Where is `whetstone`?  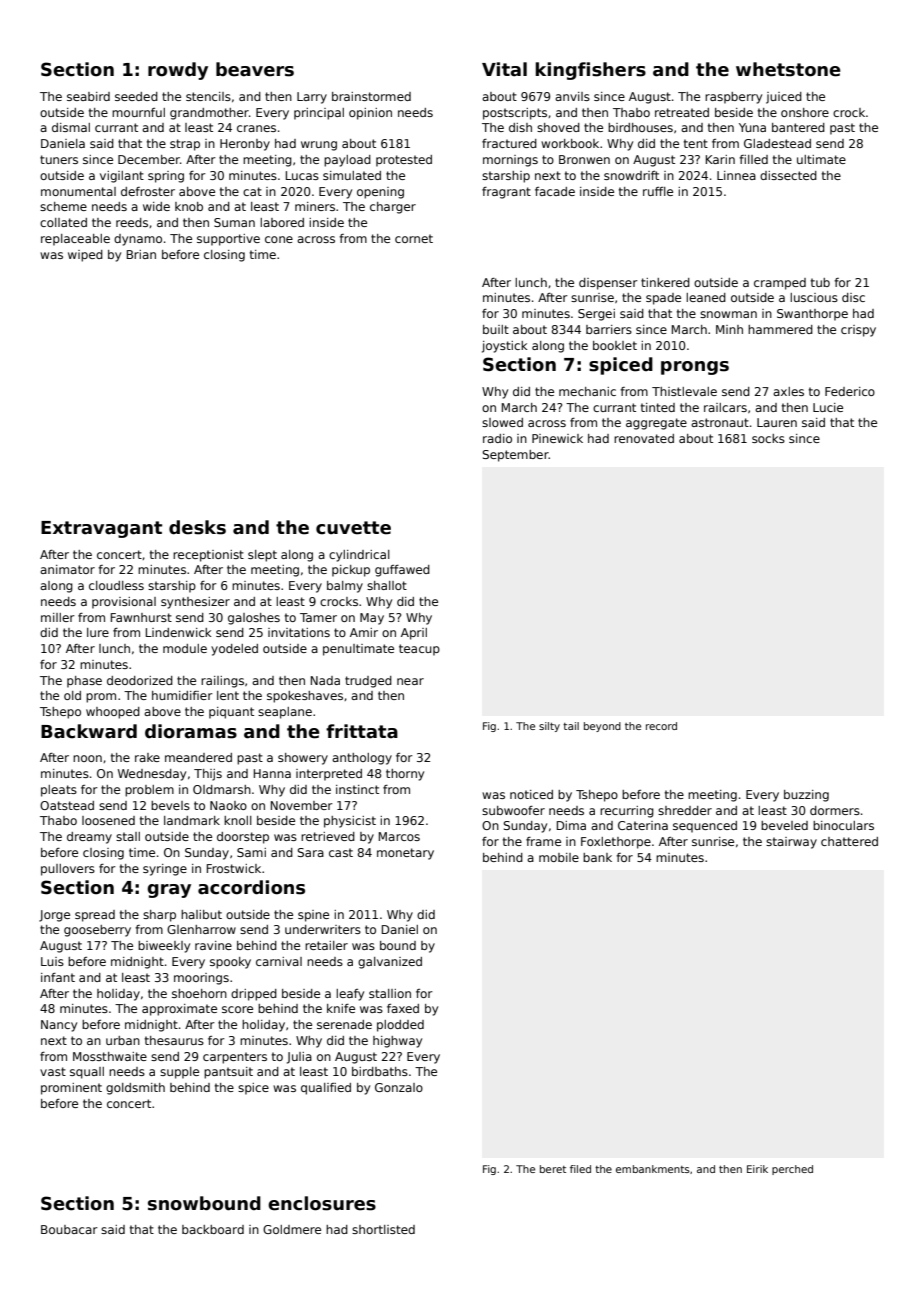 whetstone is located at coordinates (788, 69).
